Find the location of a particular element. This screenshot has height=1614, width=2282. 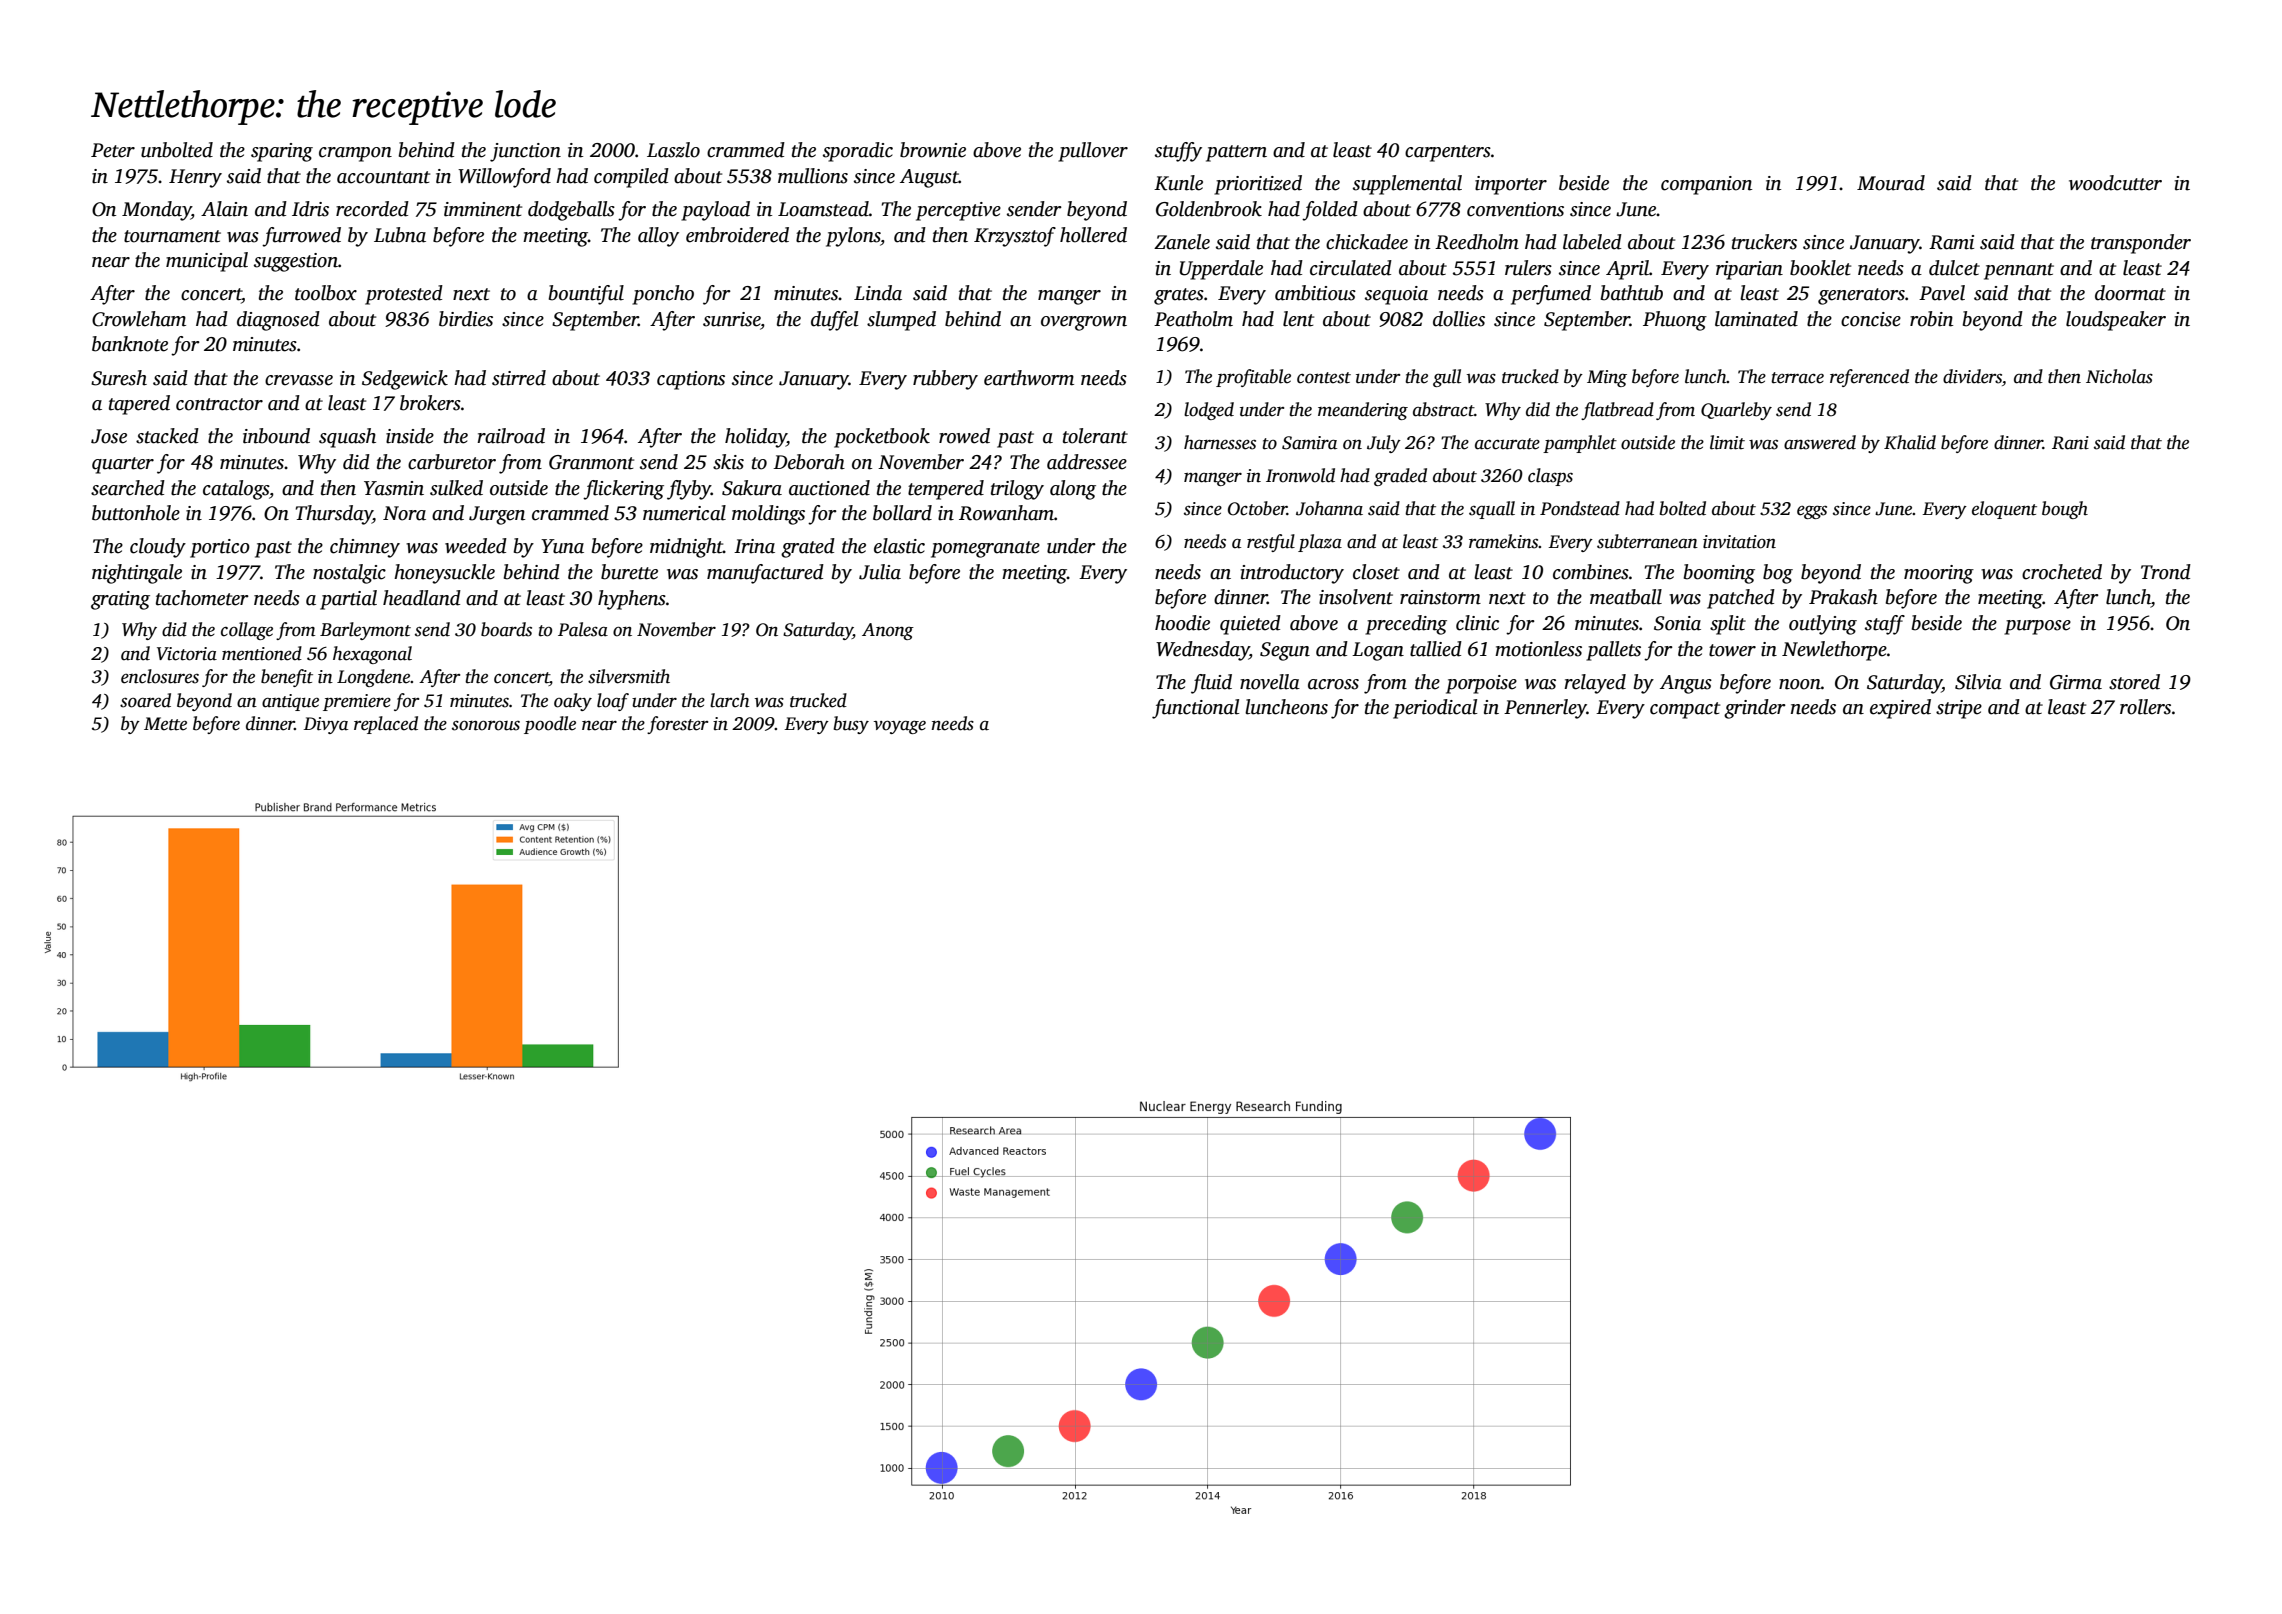

Laszlo is located at coordinates (673, 150).
